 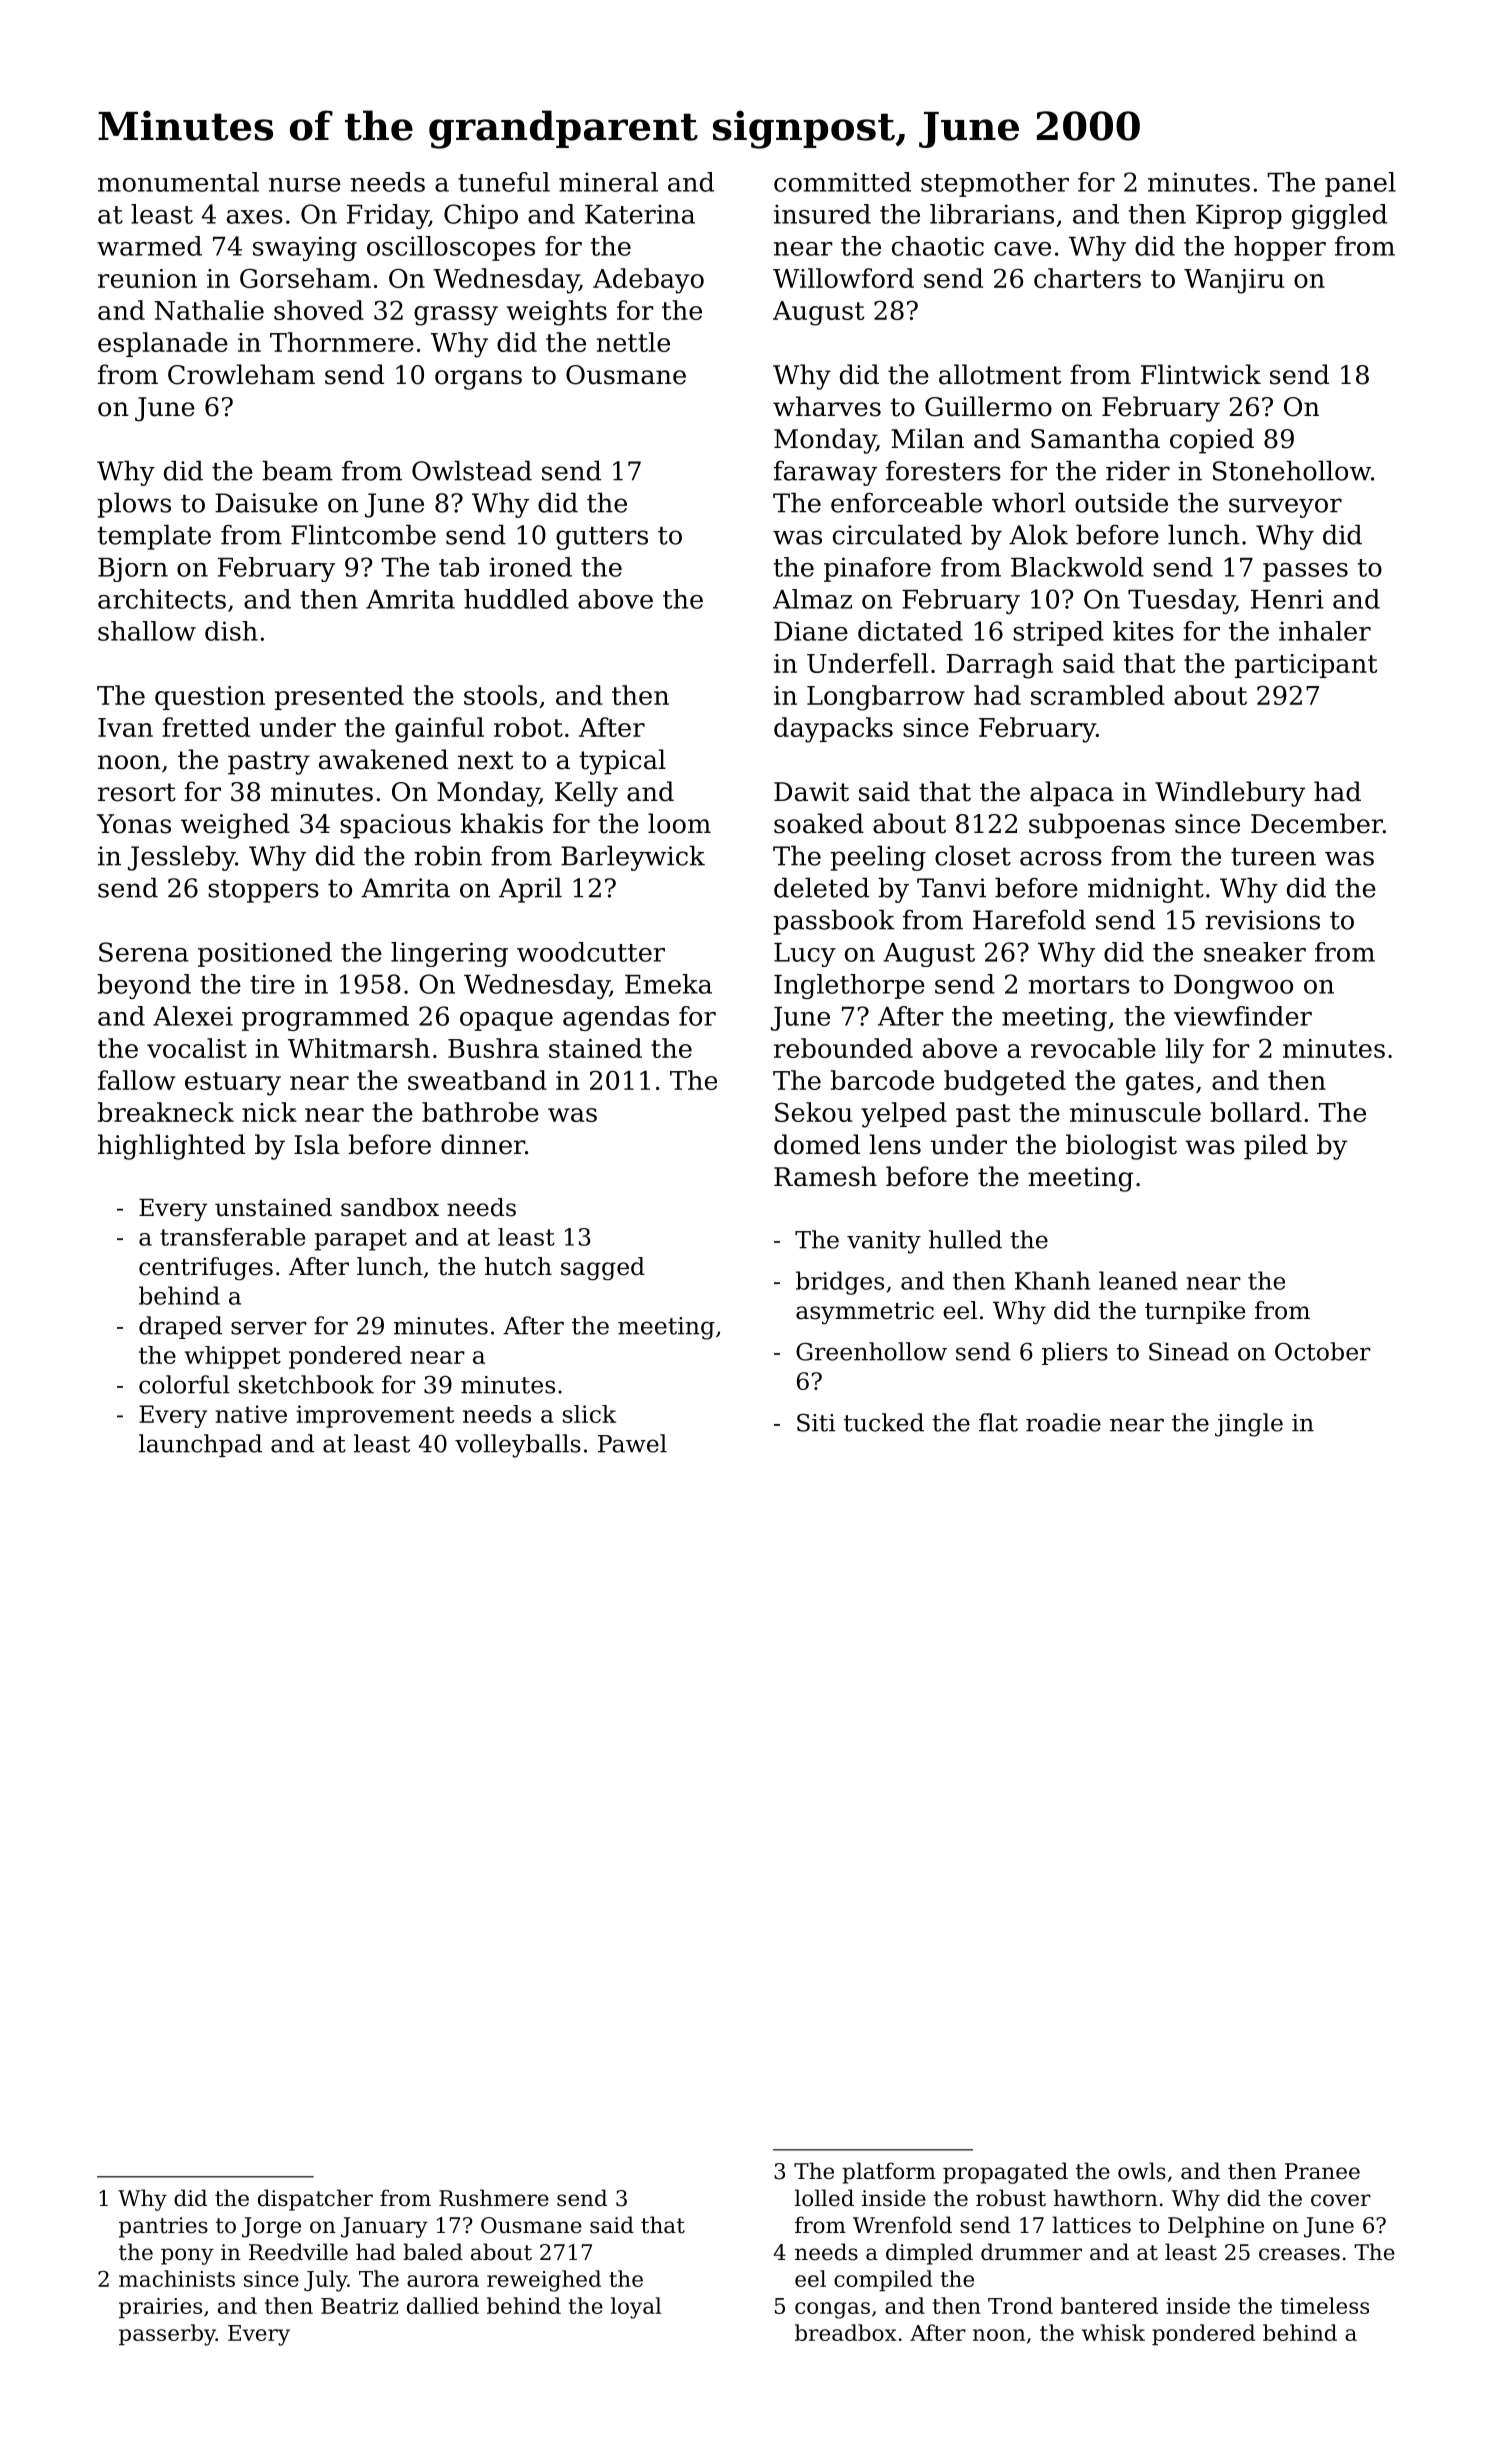 I want to click on stepmother, so click(x=995, y=184).
